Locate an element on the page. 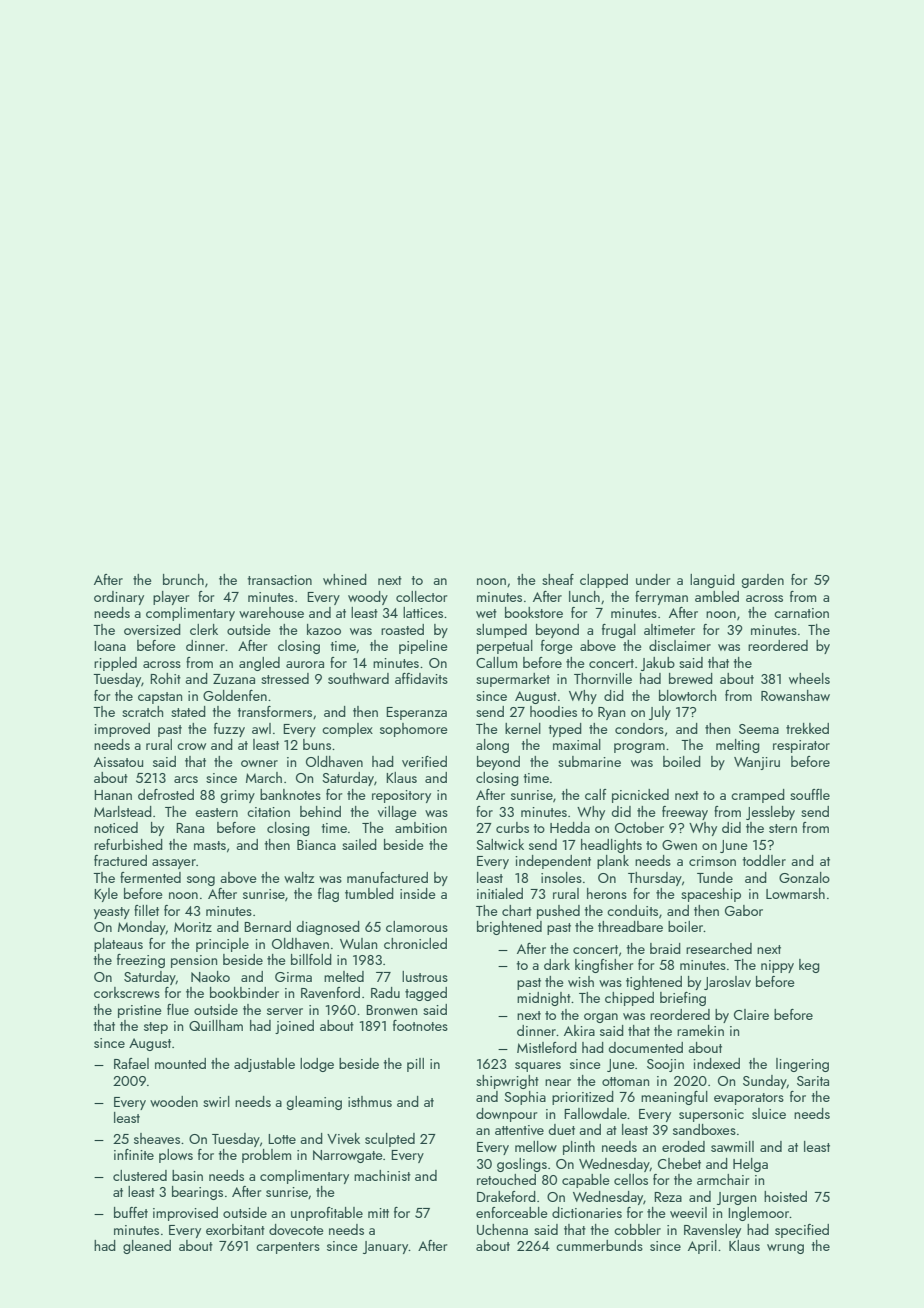 This image has height=1308, width=924. machinist is located at coordinates (382, 1175).
